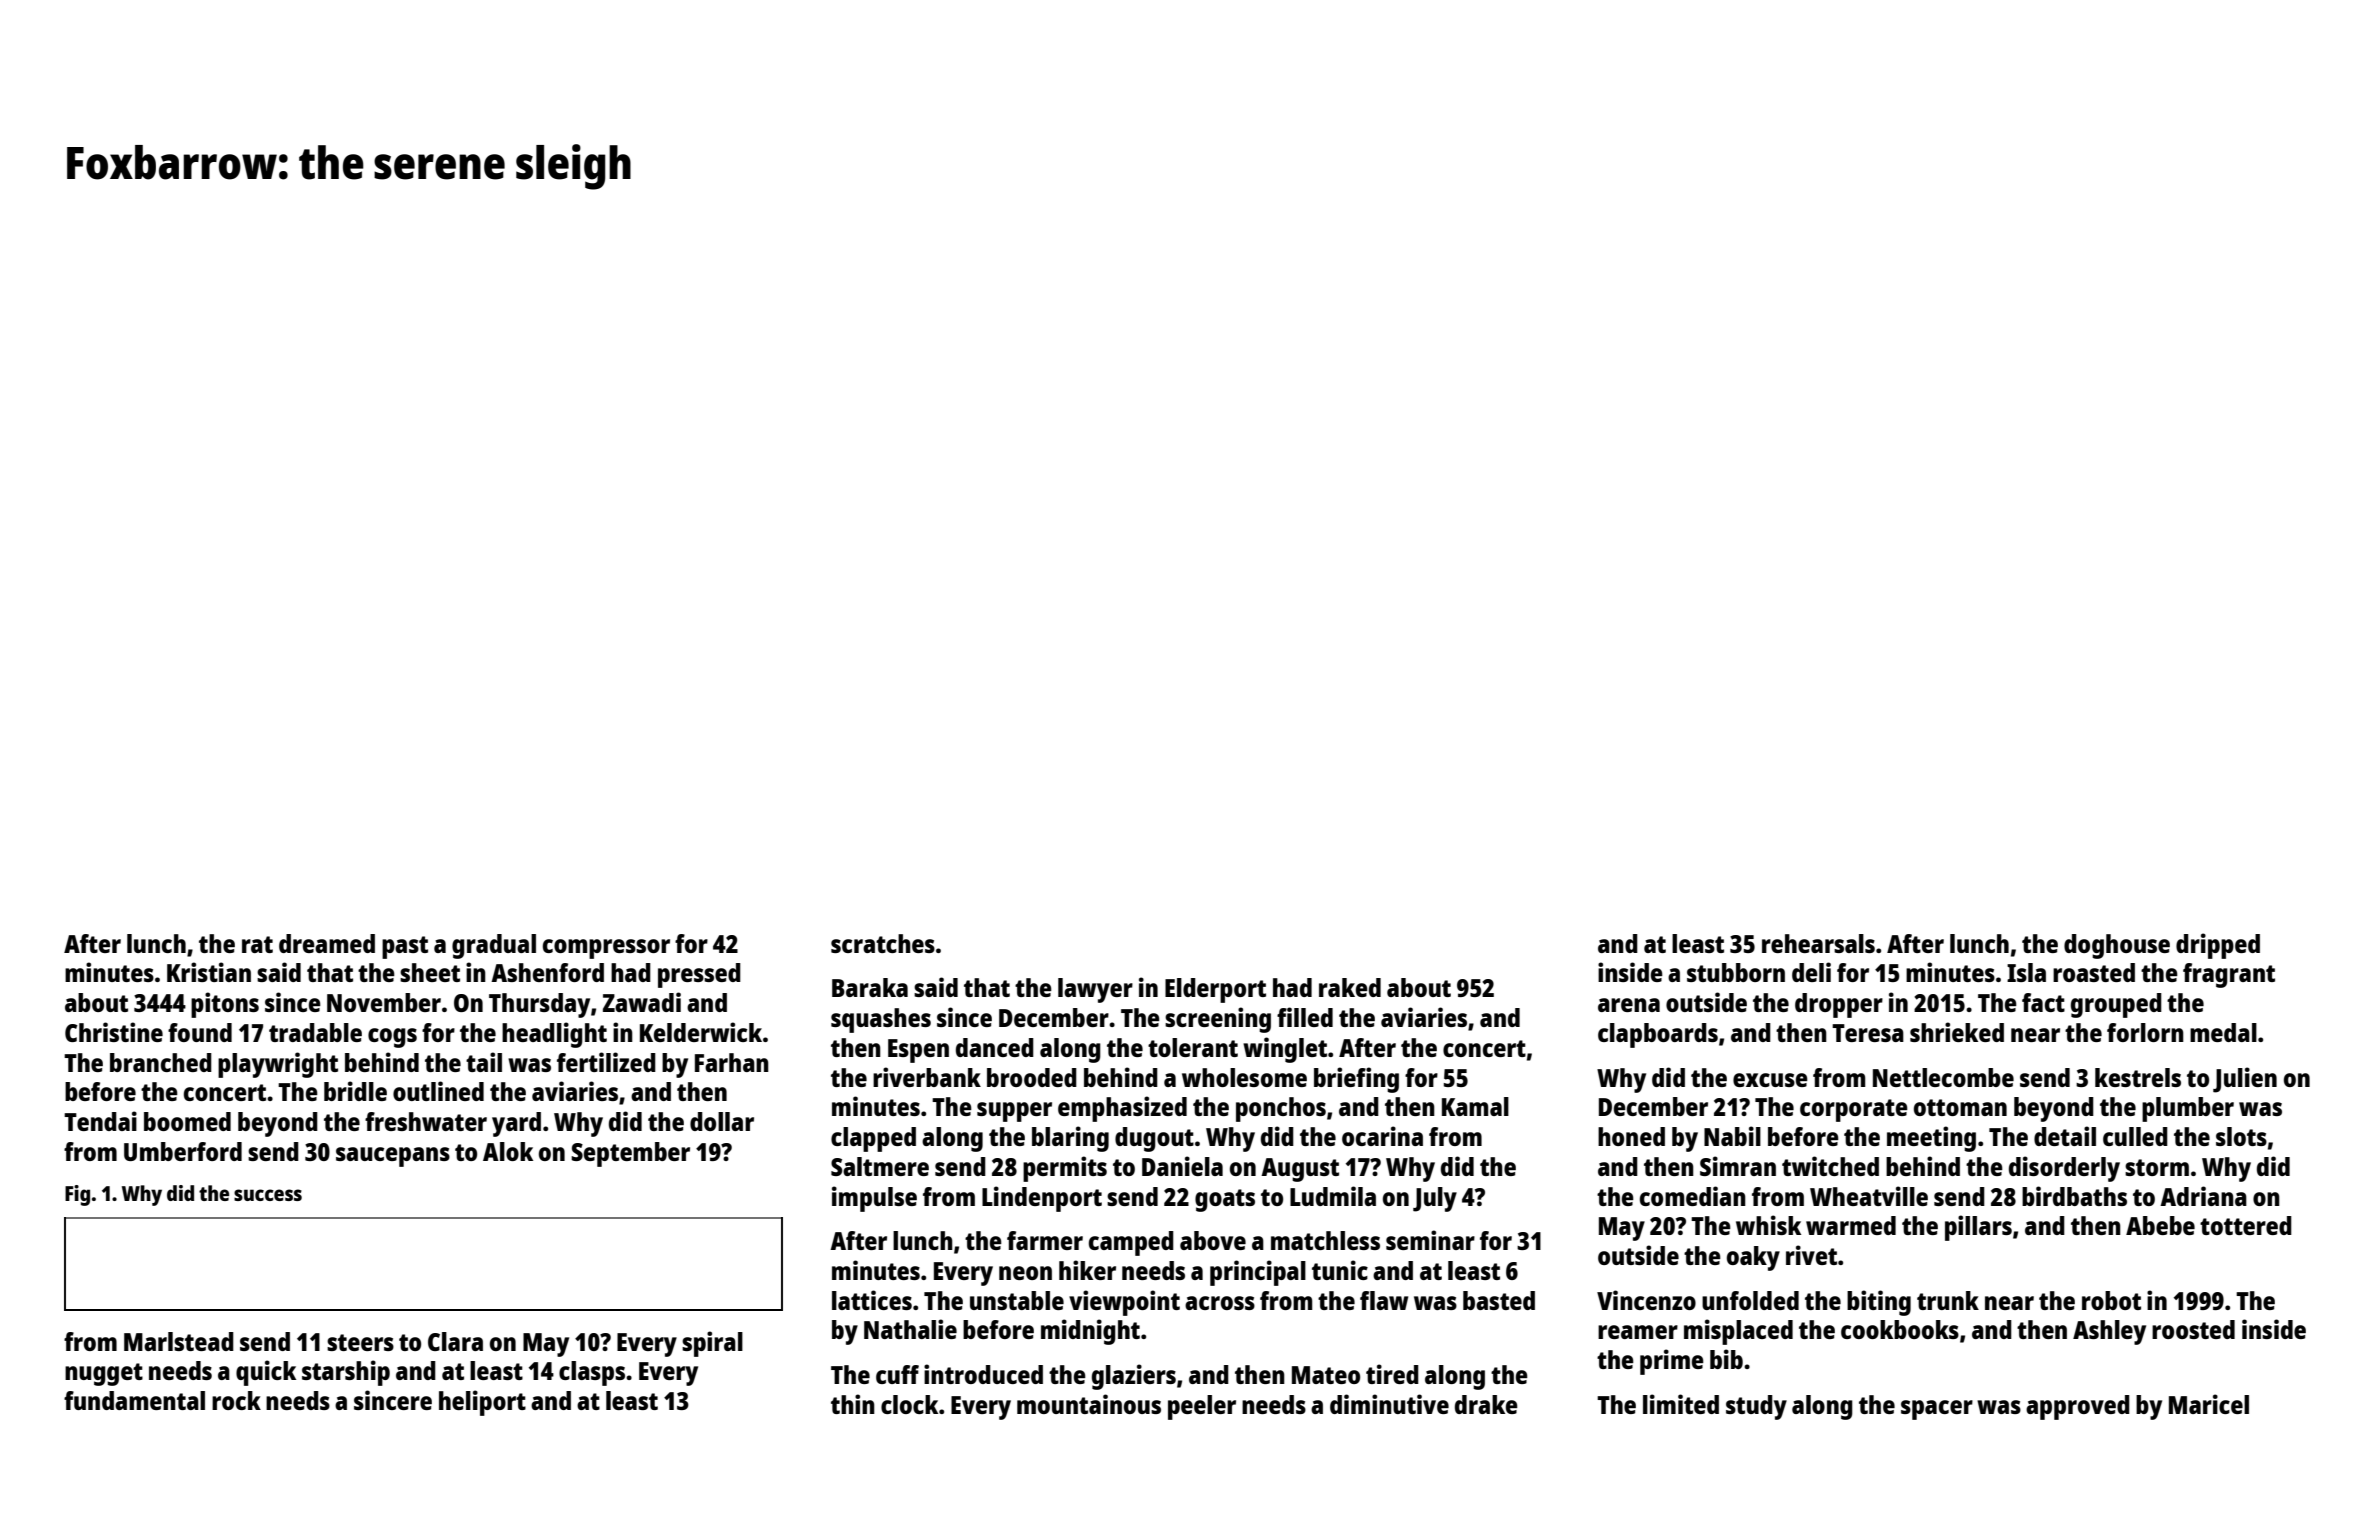  What do you see at coordinates (909, 1404) in the page?
I see `clock` at bounding box center [909, 1404].
